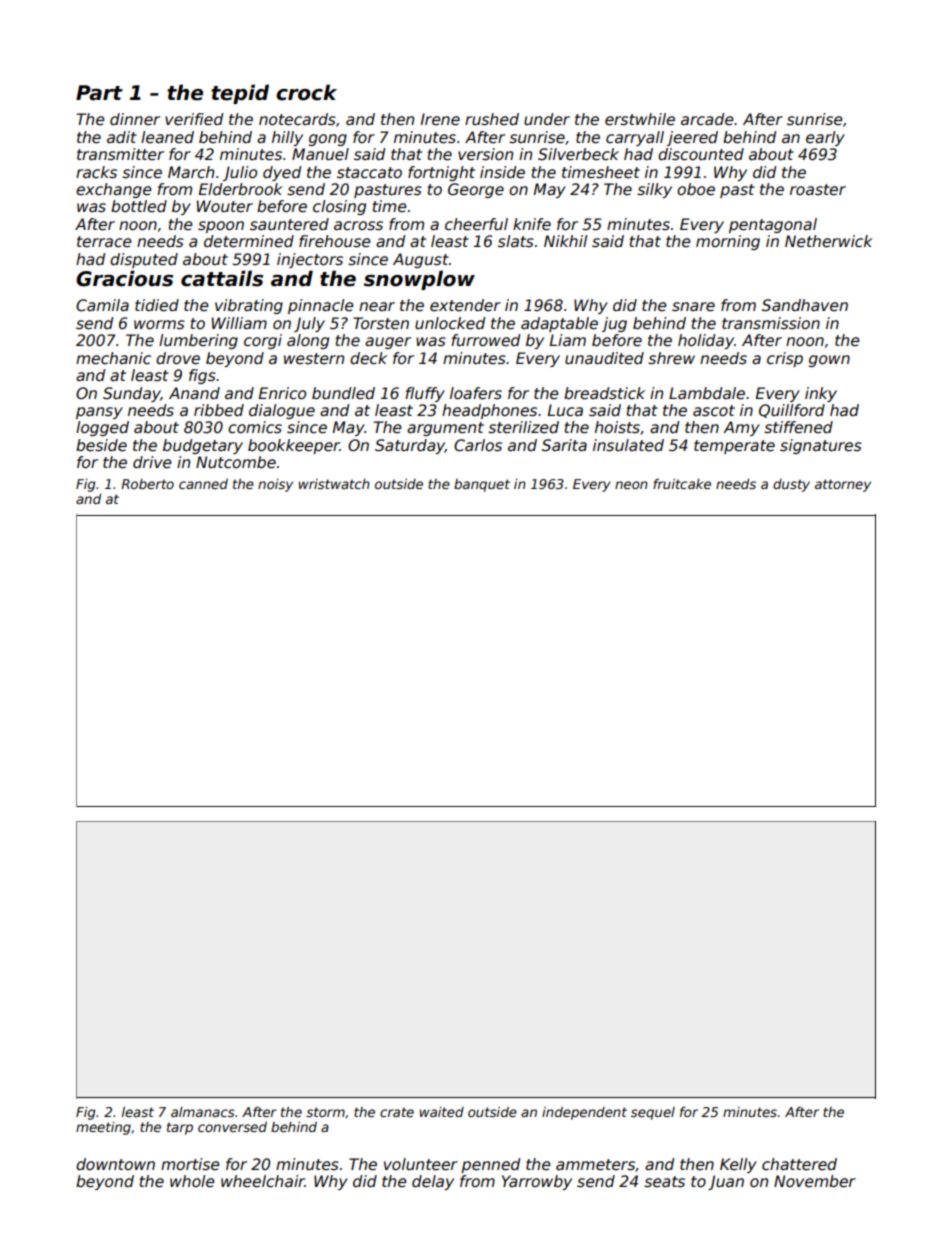 This screenshot has height=1233, width=952. What do you see at coordinates (799, 1164) in the screenshot?
I see `chattered` at bounding box center [799, 1164].
